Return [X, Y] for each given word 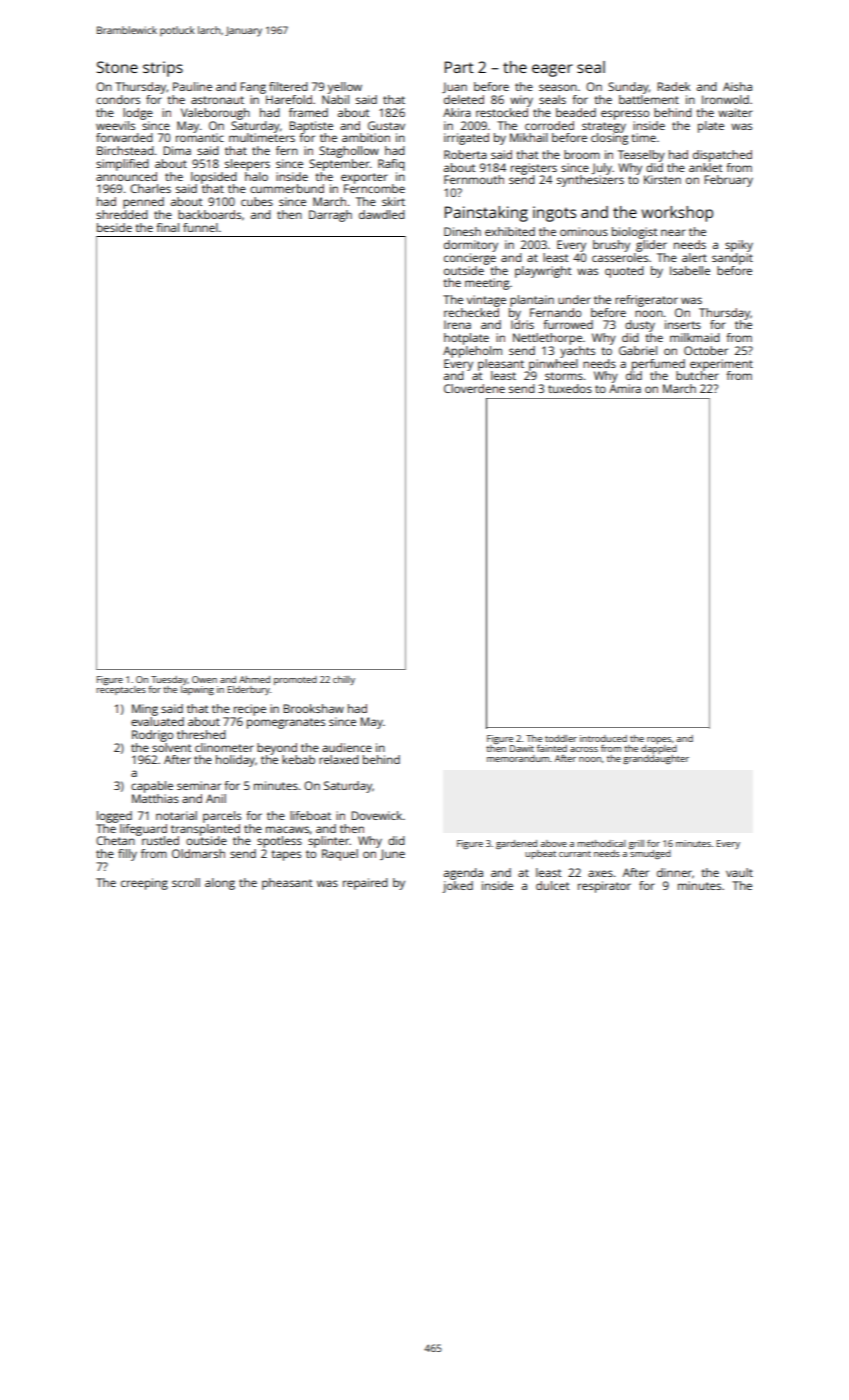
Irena [457, 324]
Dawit [522, 748]
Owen [204, 679]
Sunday [628, 88]
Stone [117, 67]
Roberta [465, 154]
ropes [659, 740]
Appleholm [472, 352]
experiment [721, 365]
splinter [329, 842]
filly [127, 855]
